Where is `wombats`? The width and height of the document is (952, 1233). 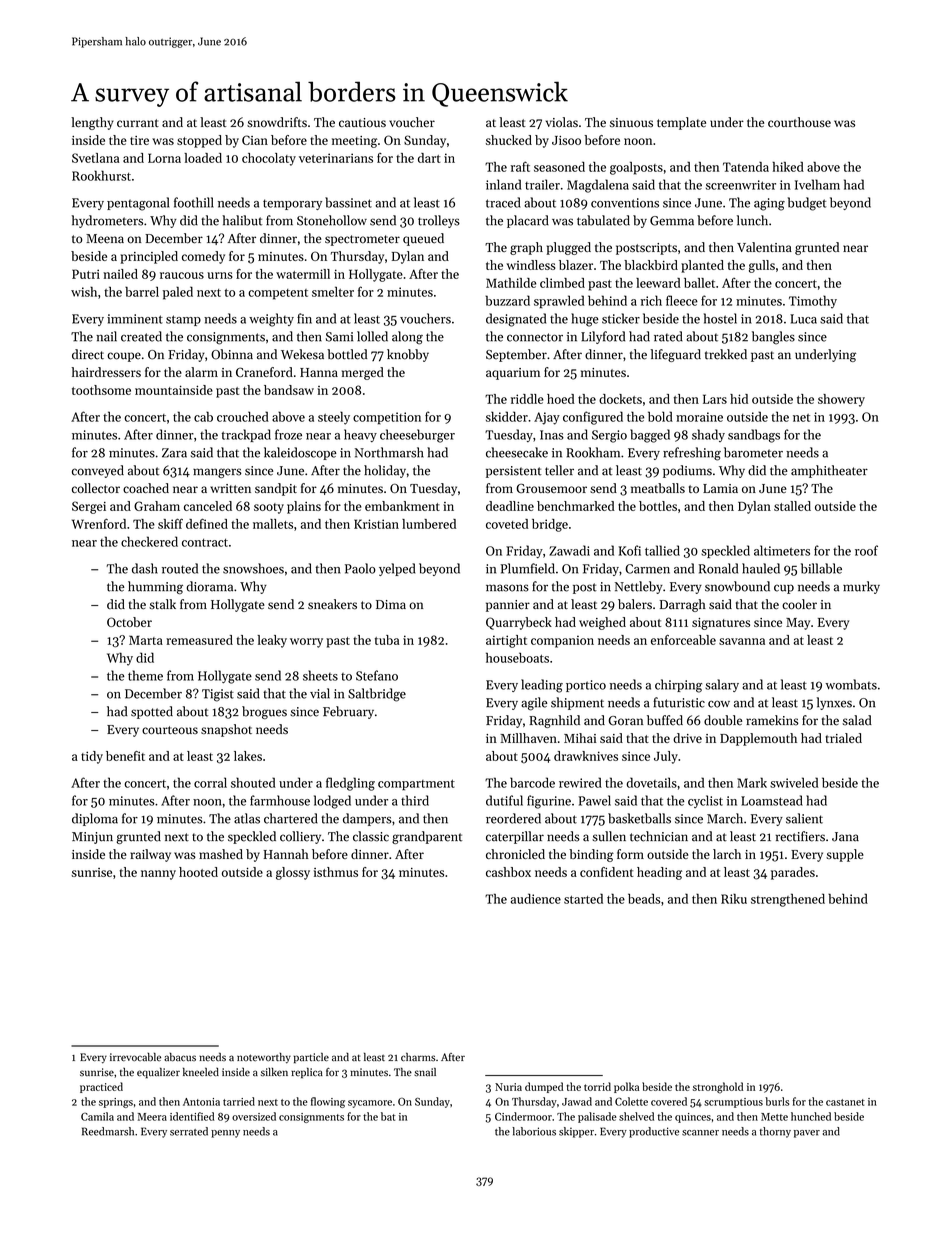 wombats is located at coordinates (851, 684).
